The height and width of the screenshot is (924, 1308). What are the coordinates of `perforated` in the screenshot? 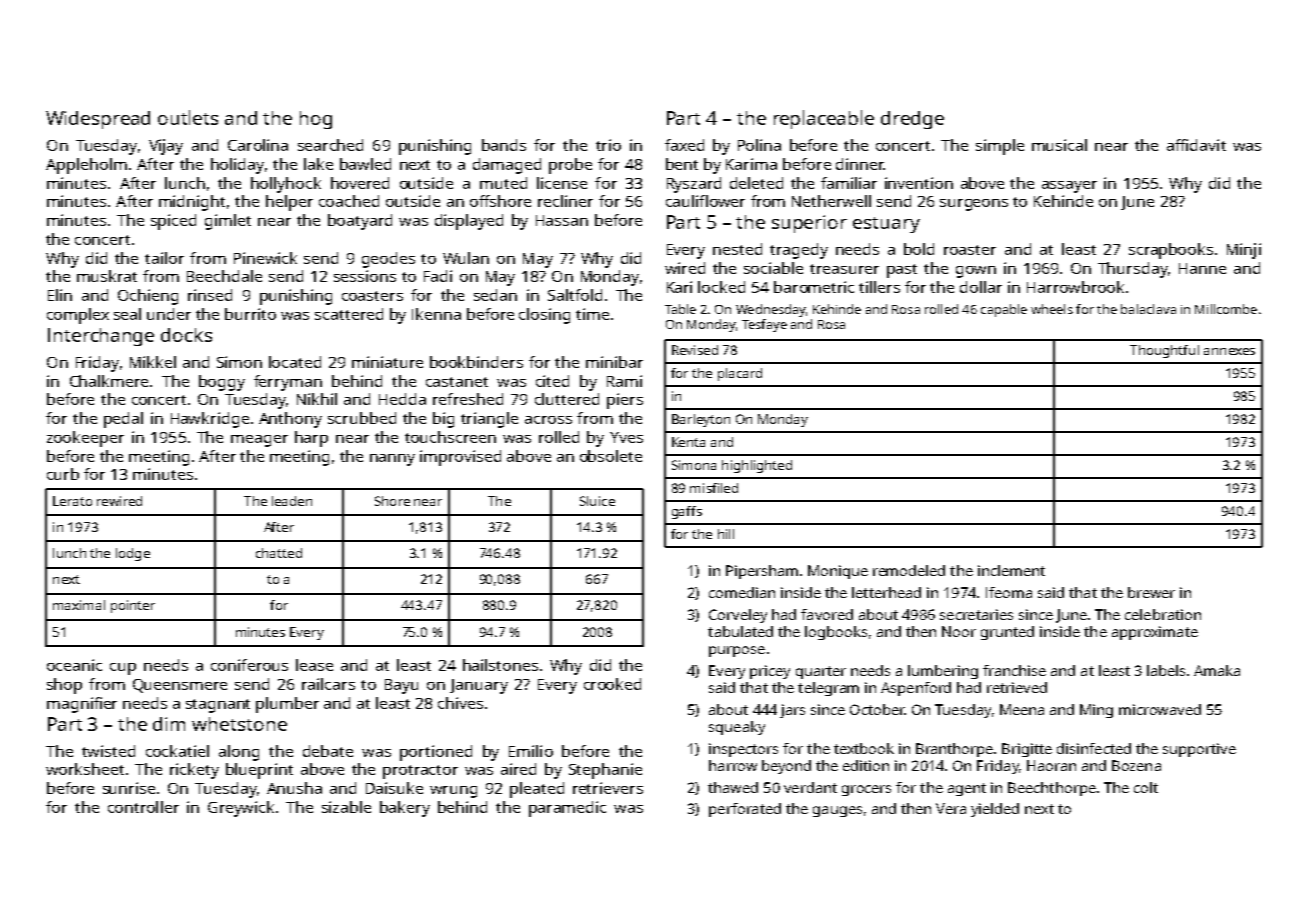 It's located at (745, 810).
